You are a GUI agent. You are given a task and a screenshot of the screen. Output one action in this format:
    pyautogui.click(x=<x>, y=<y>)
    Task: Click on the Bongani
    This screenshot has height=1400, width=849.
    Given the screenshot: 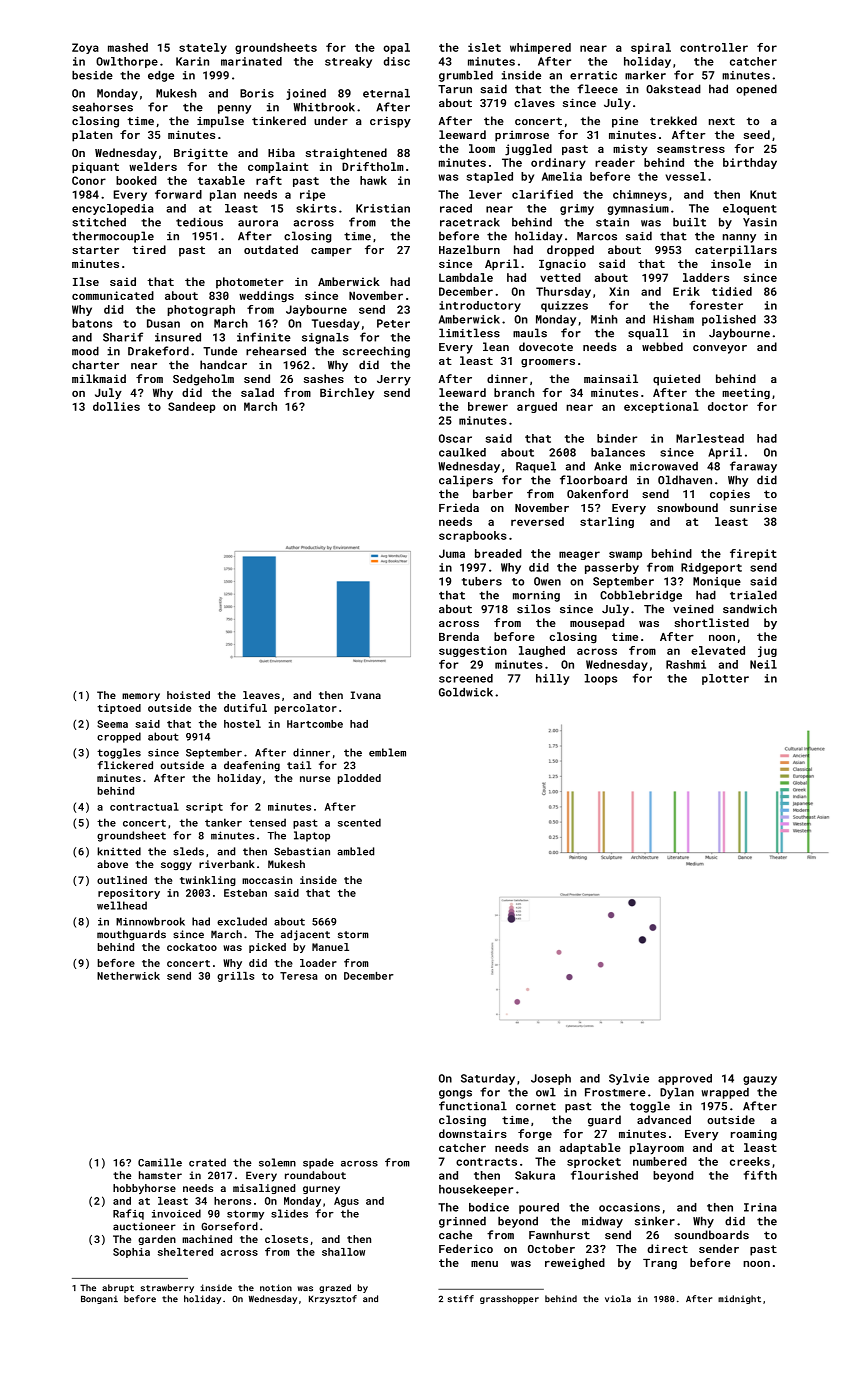 What is the action you would take?
    pyautogui.click(x=99, y=1299)
